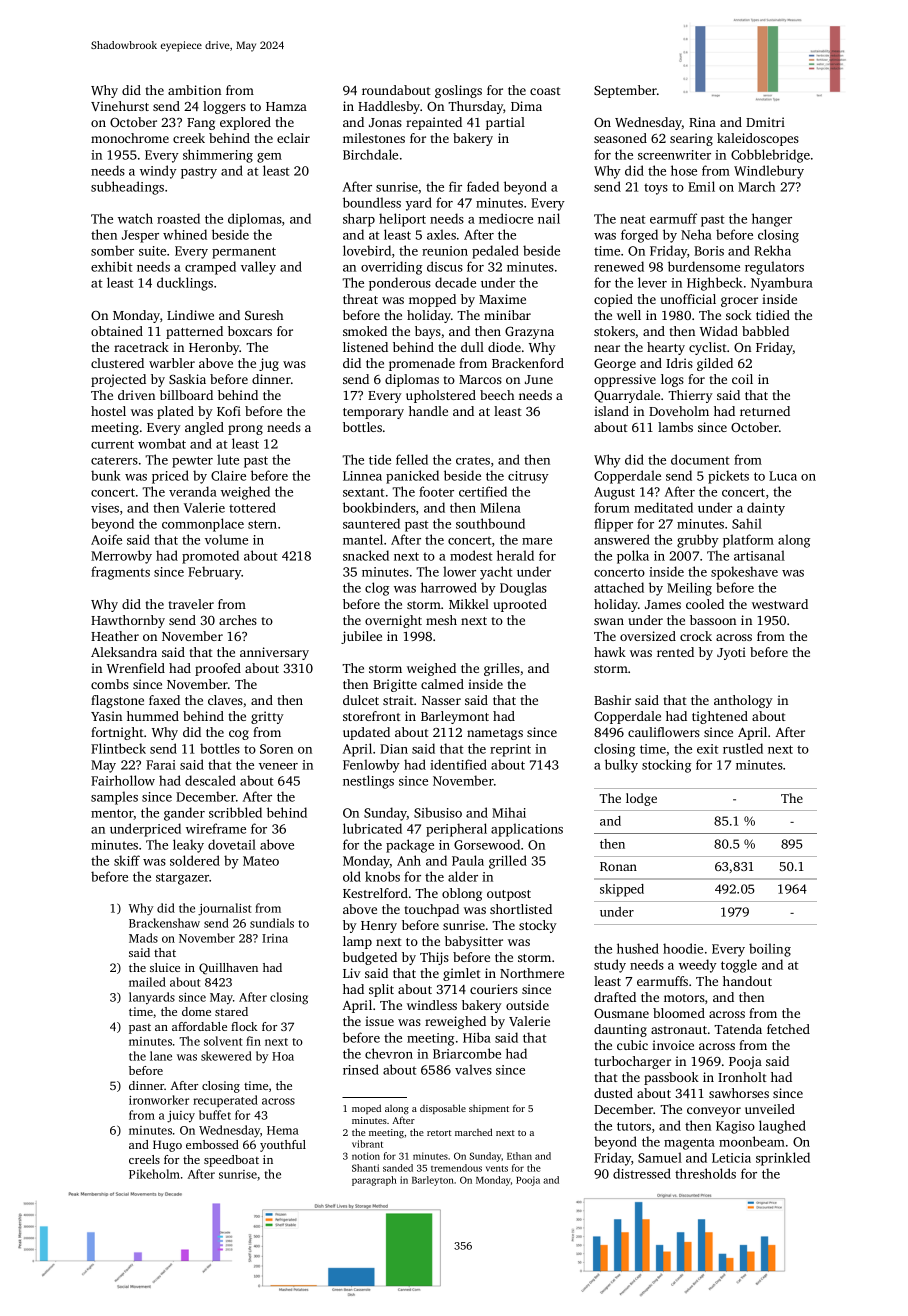  What do you see at coordinates (193, 491) in the screenshot?
I see `veranda` at bounding box center [193, 491].
